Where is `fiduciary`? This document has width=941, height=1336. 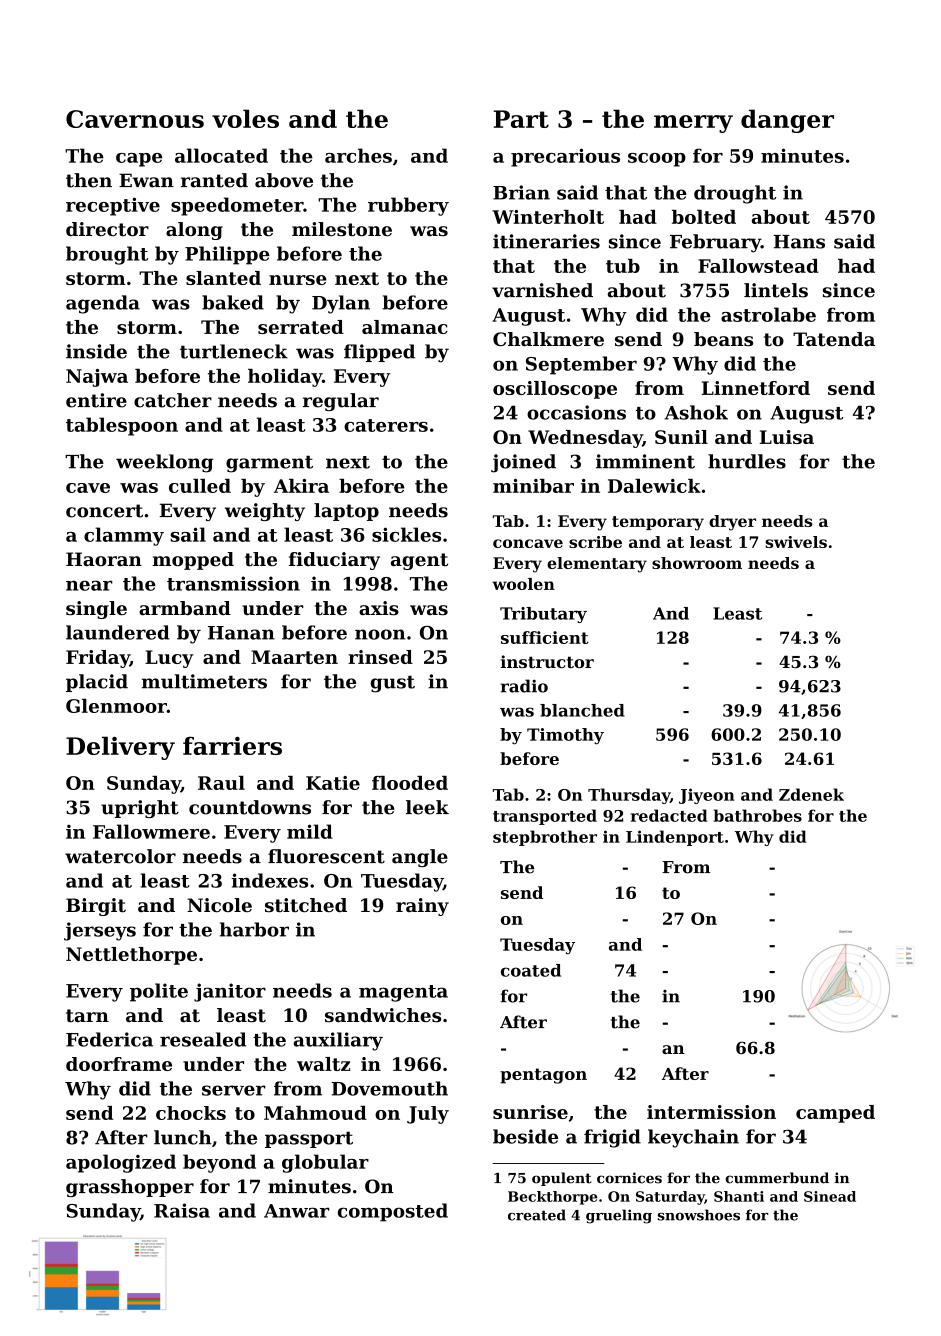 fiduciary is located at coordinates (334, 561).
